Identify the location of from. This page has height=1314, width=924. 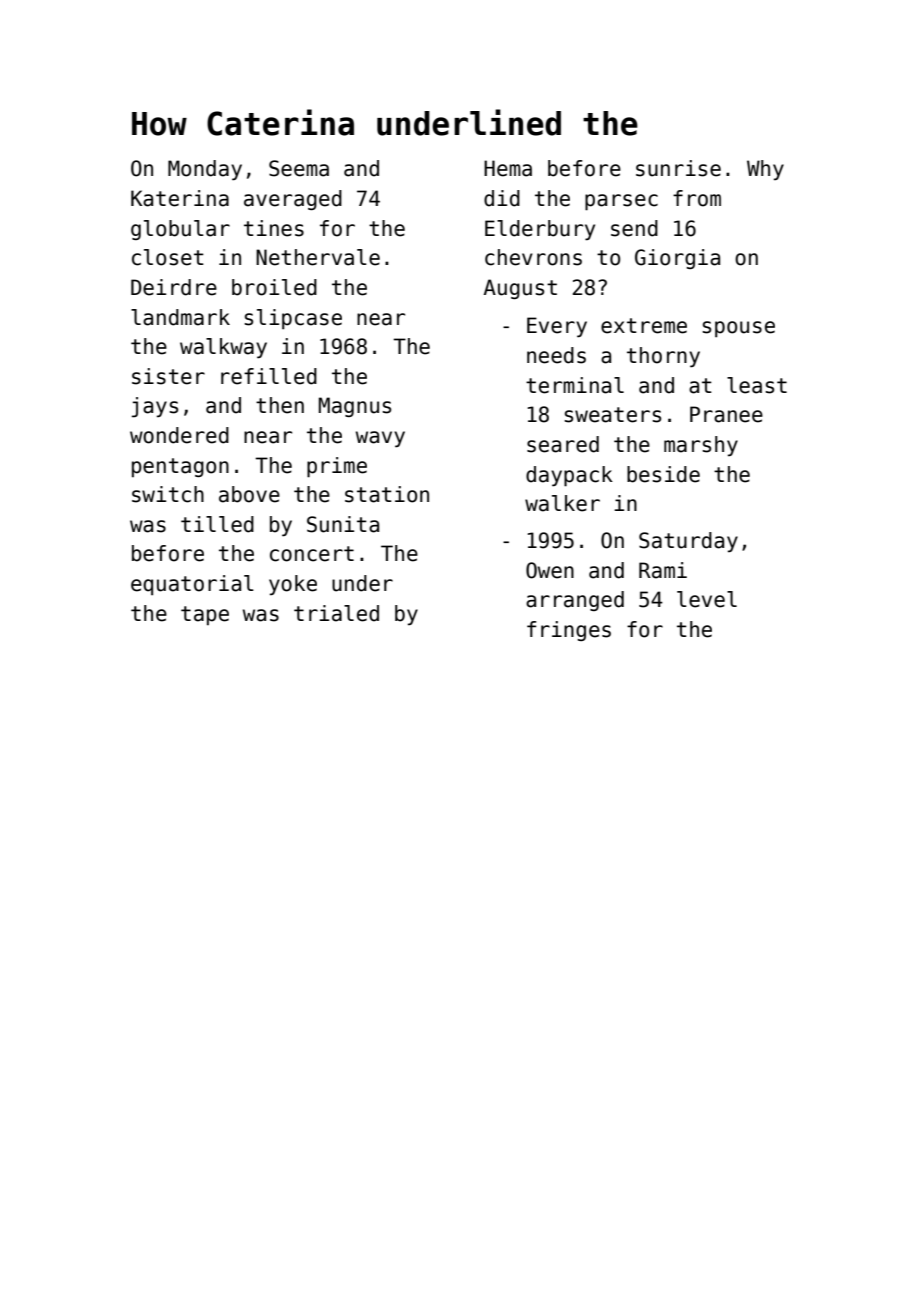
(697, 198).
